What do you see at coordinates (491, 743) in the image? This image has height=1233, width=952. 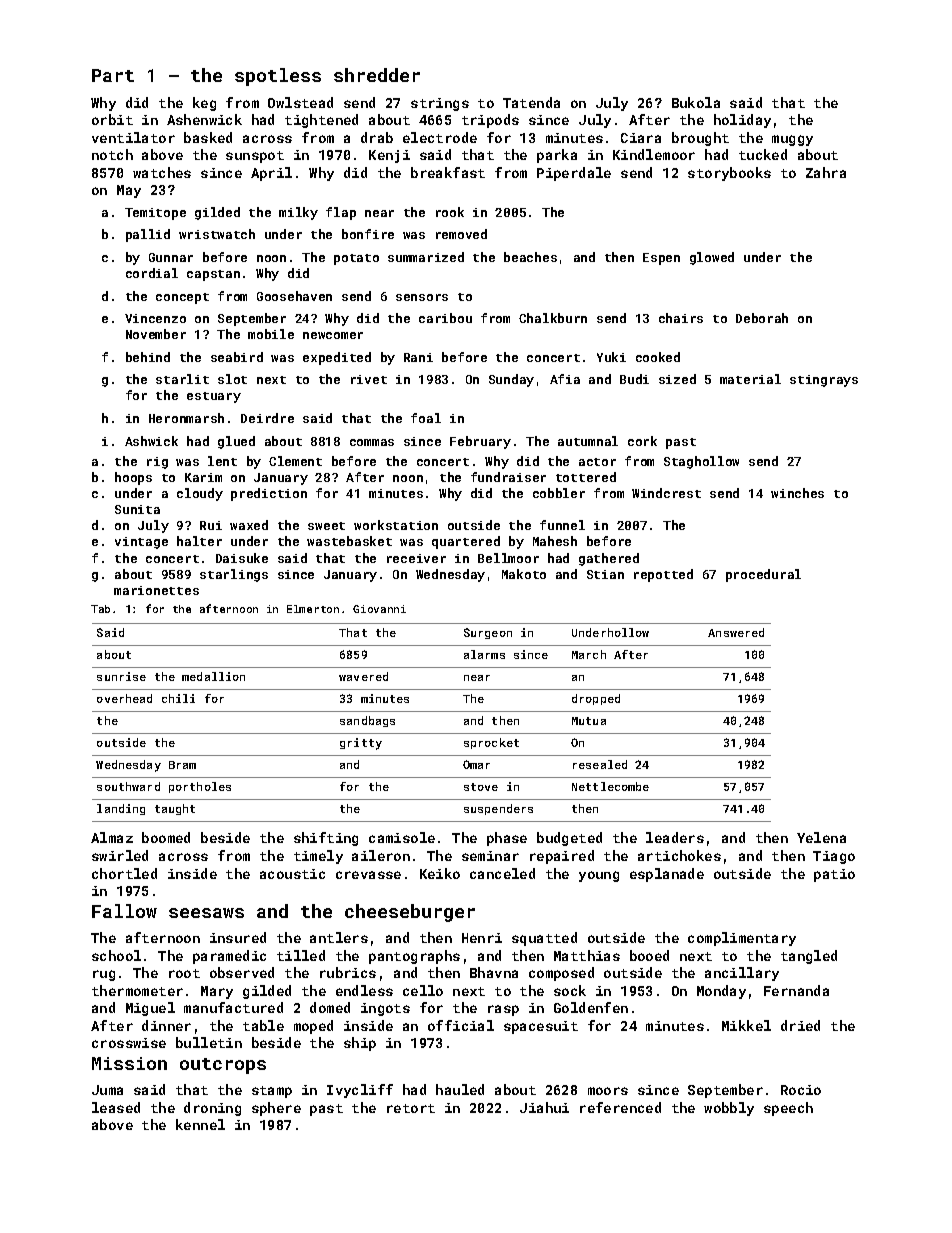 I see `sprocket` at bounding box center [491, 743].
